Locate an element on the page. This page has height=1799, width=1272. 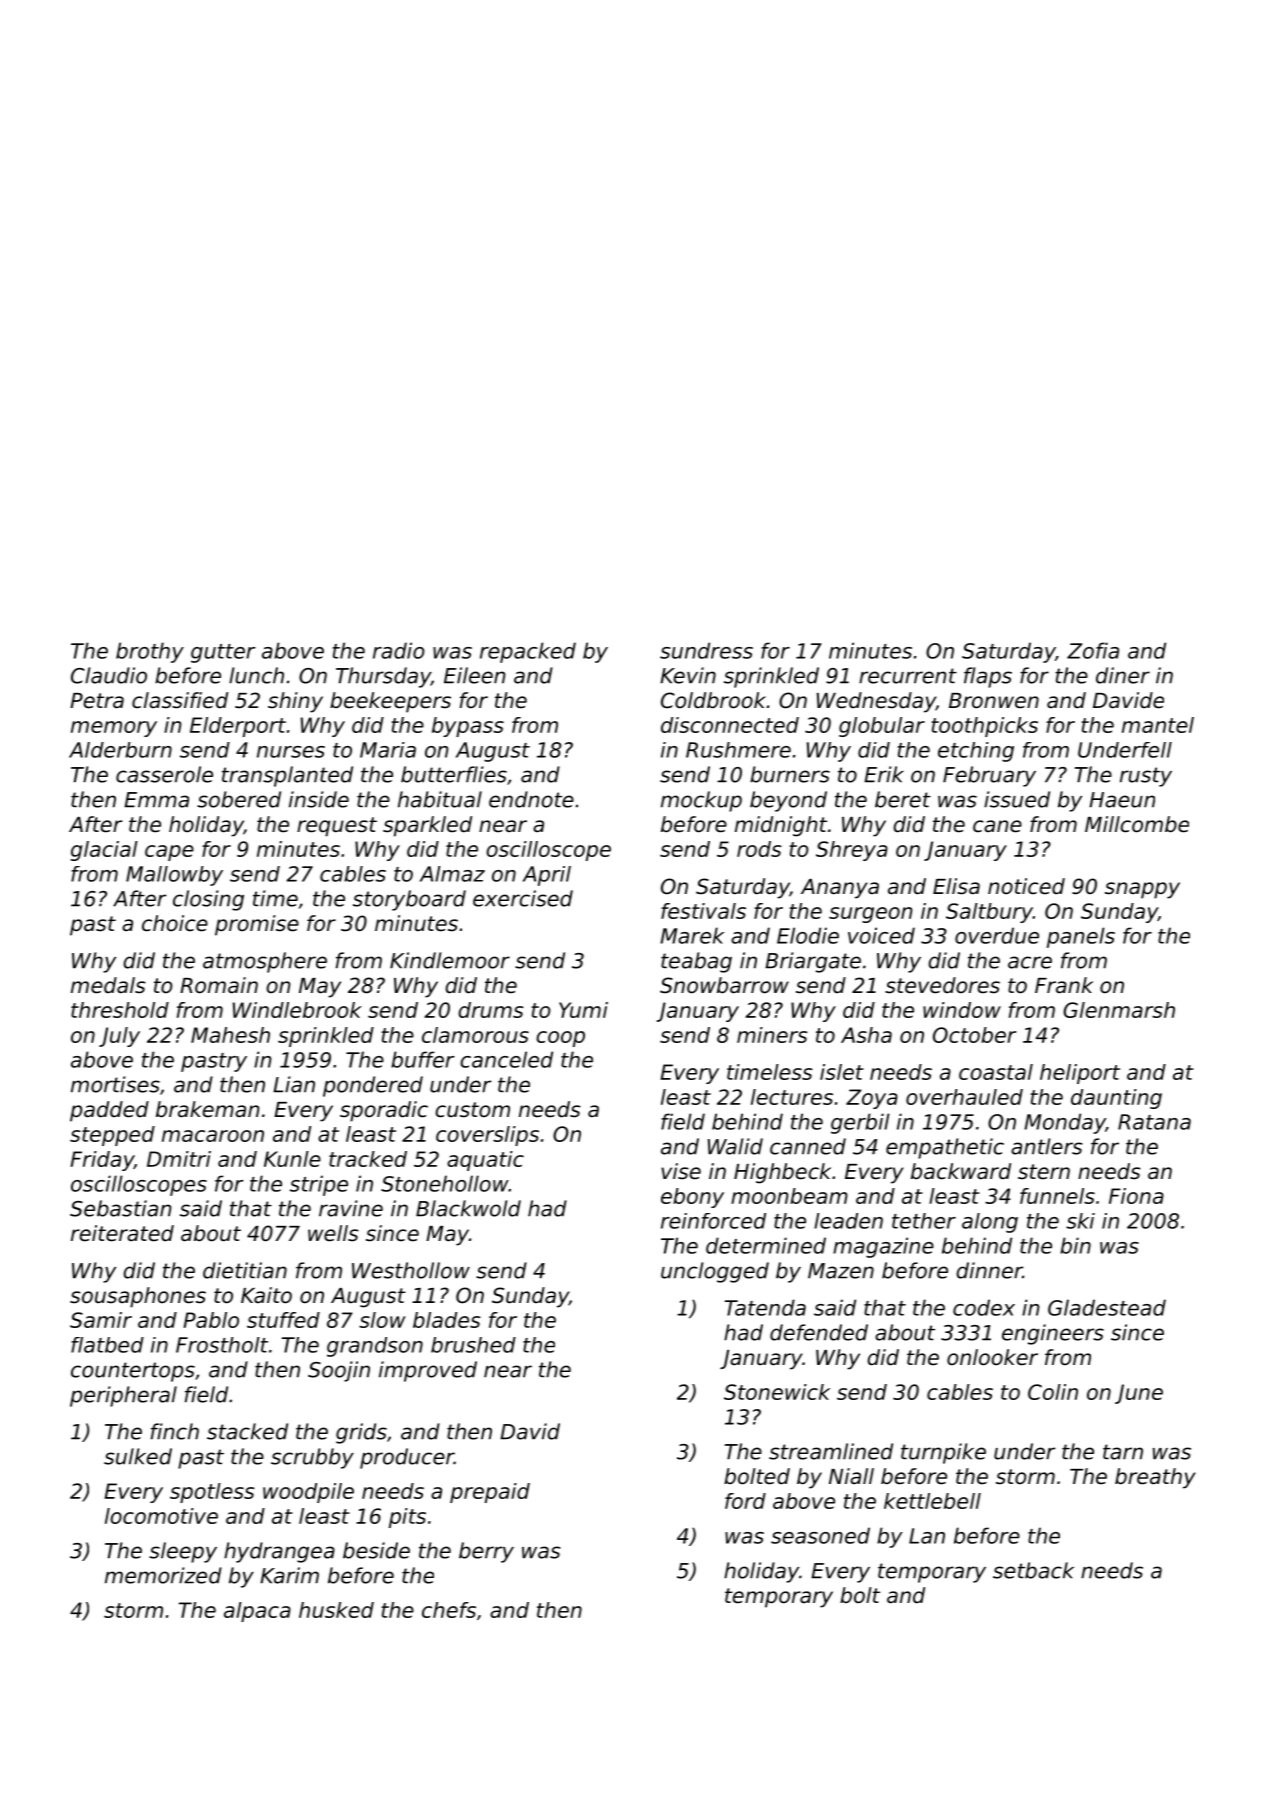
July is located at coordinates (119, 1037).
